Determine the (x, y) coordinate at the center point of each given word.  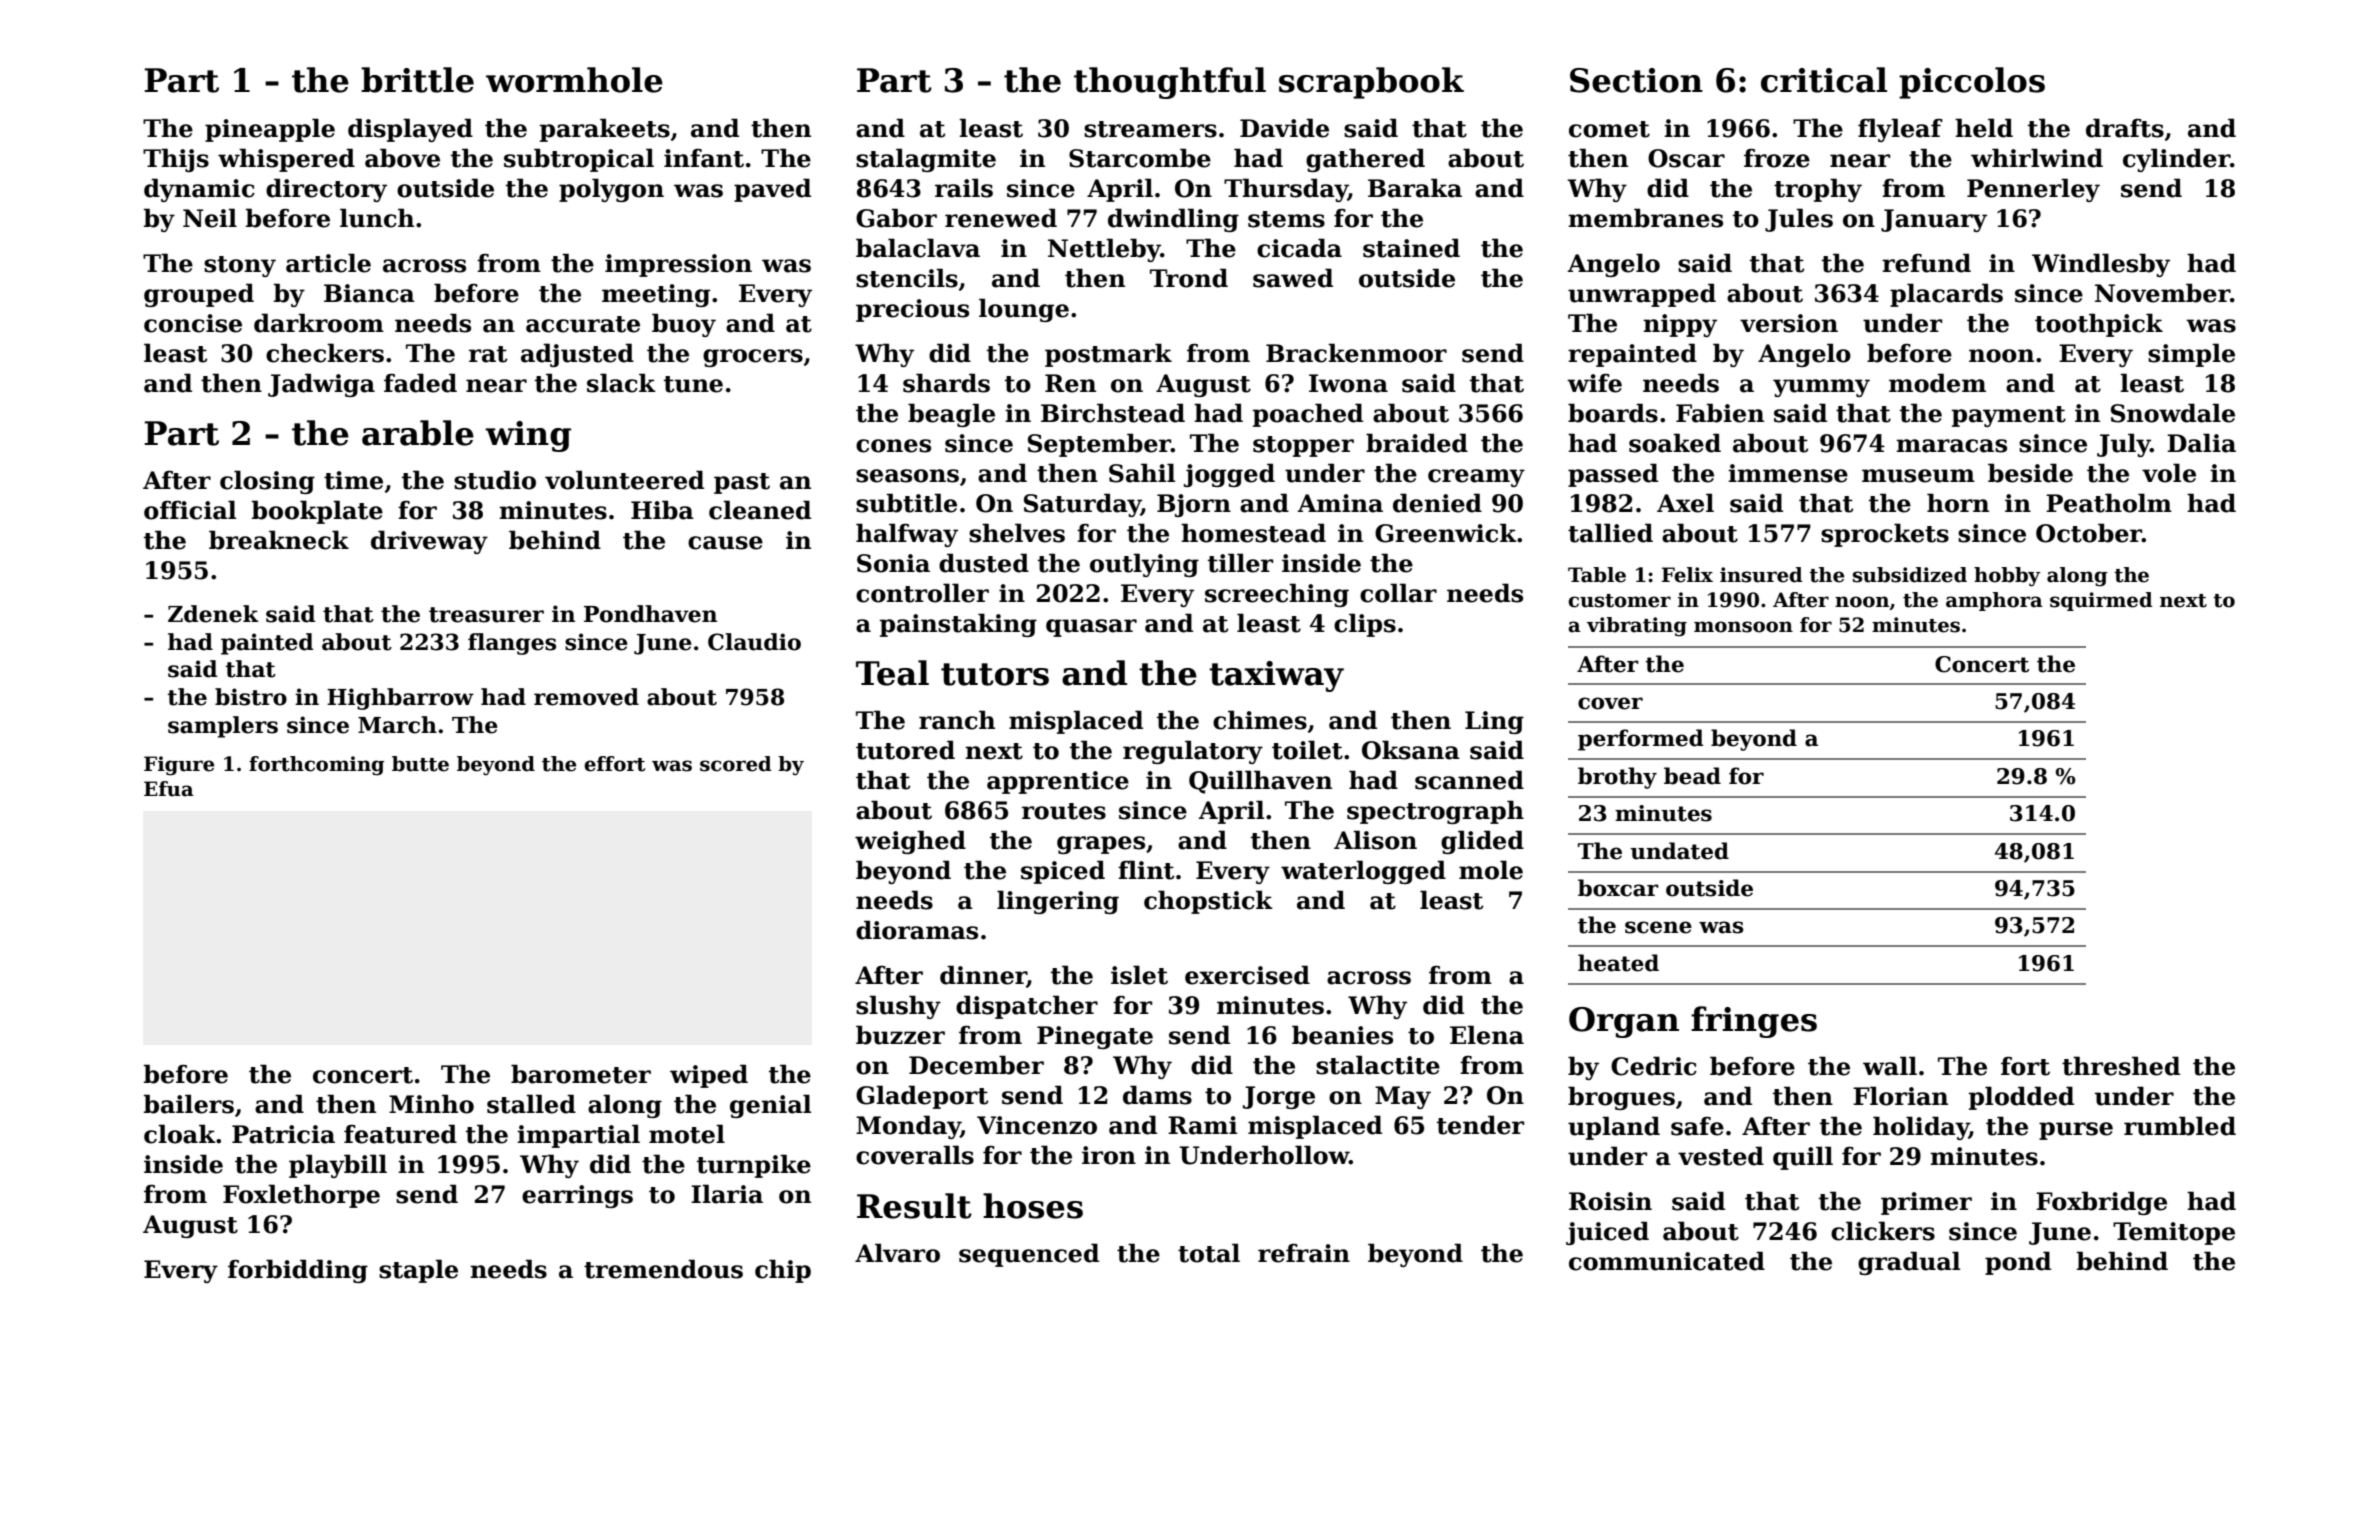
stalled (531, 1104)
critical (1824, 80)
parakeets (605, 130)
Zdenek (213, 614)
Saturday (1082, 505)
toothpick (2099, 325)
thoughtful (1170, 83)
